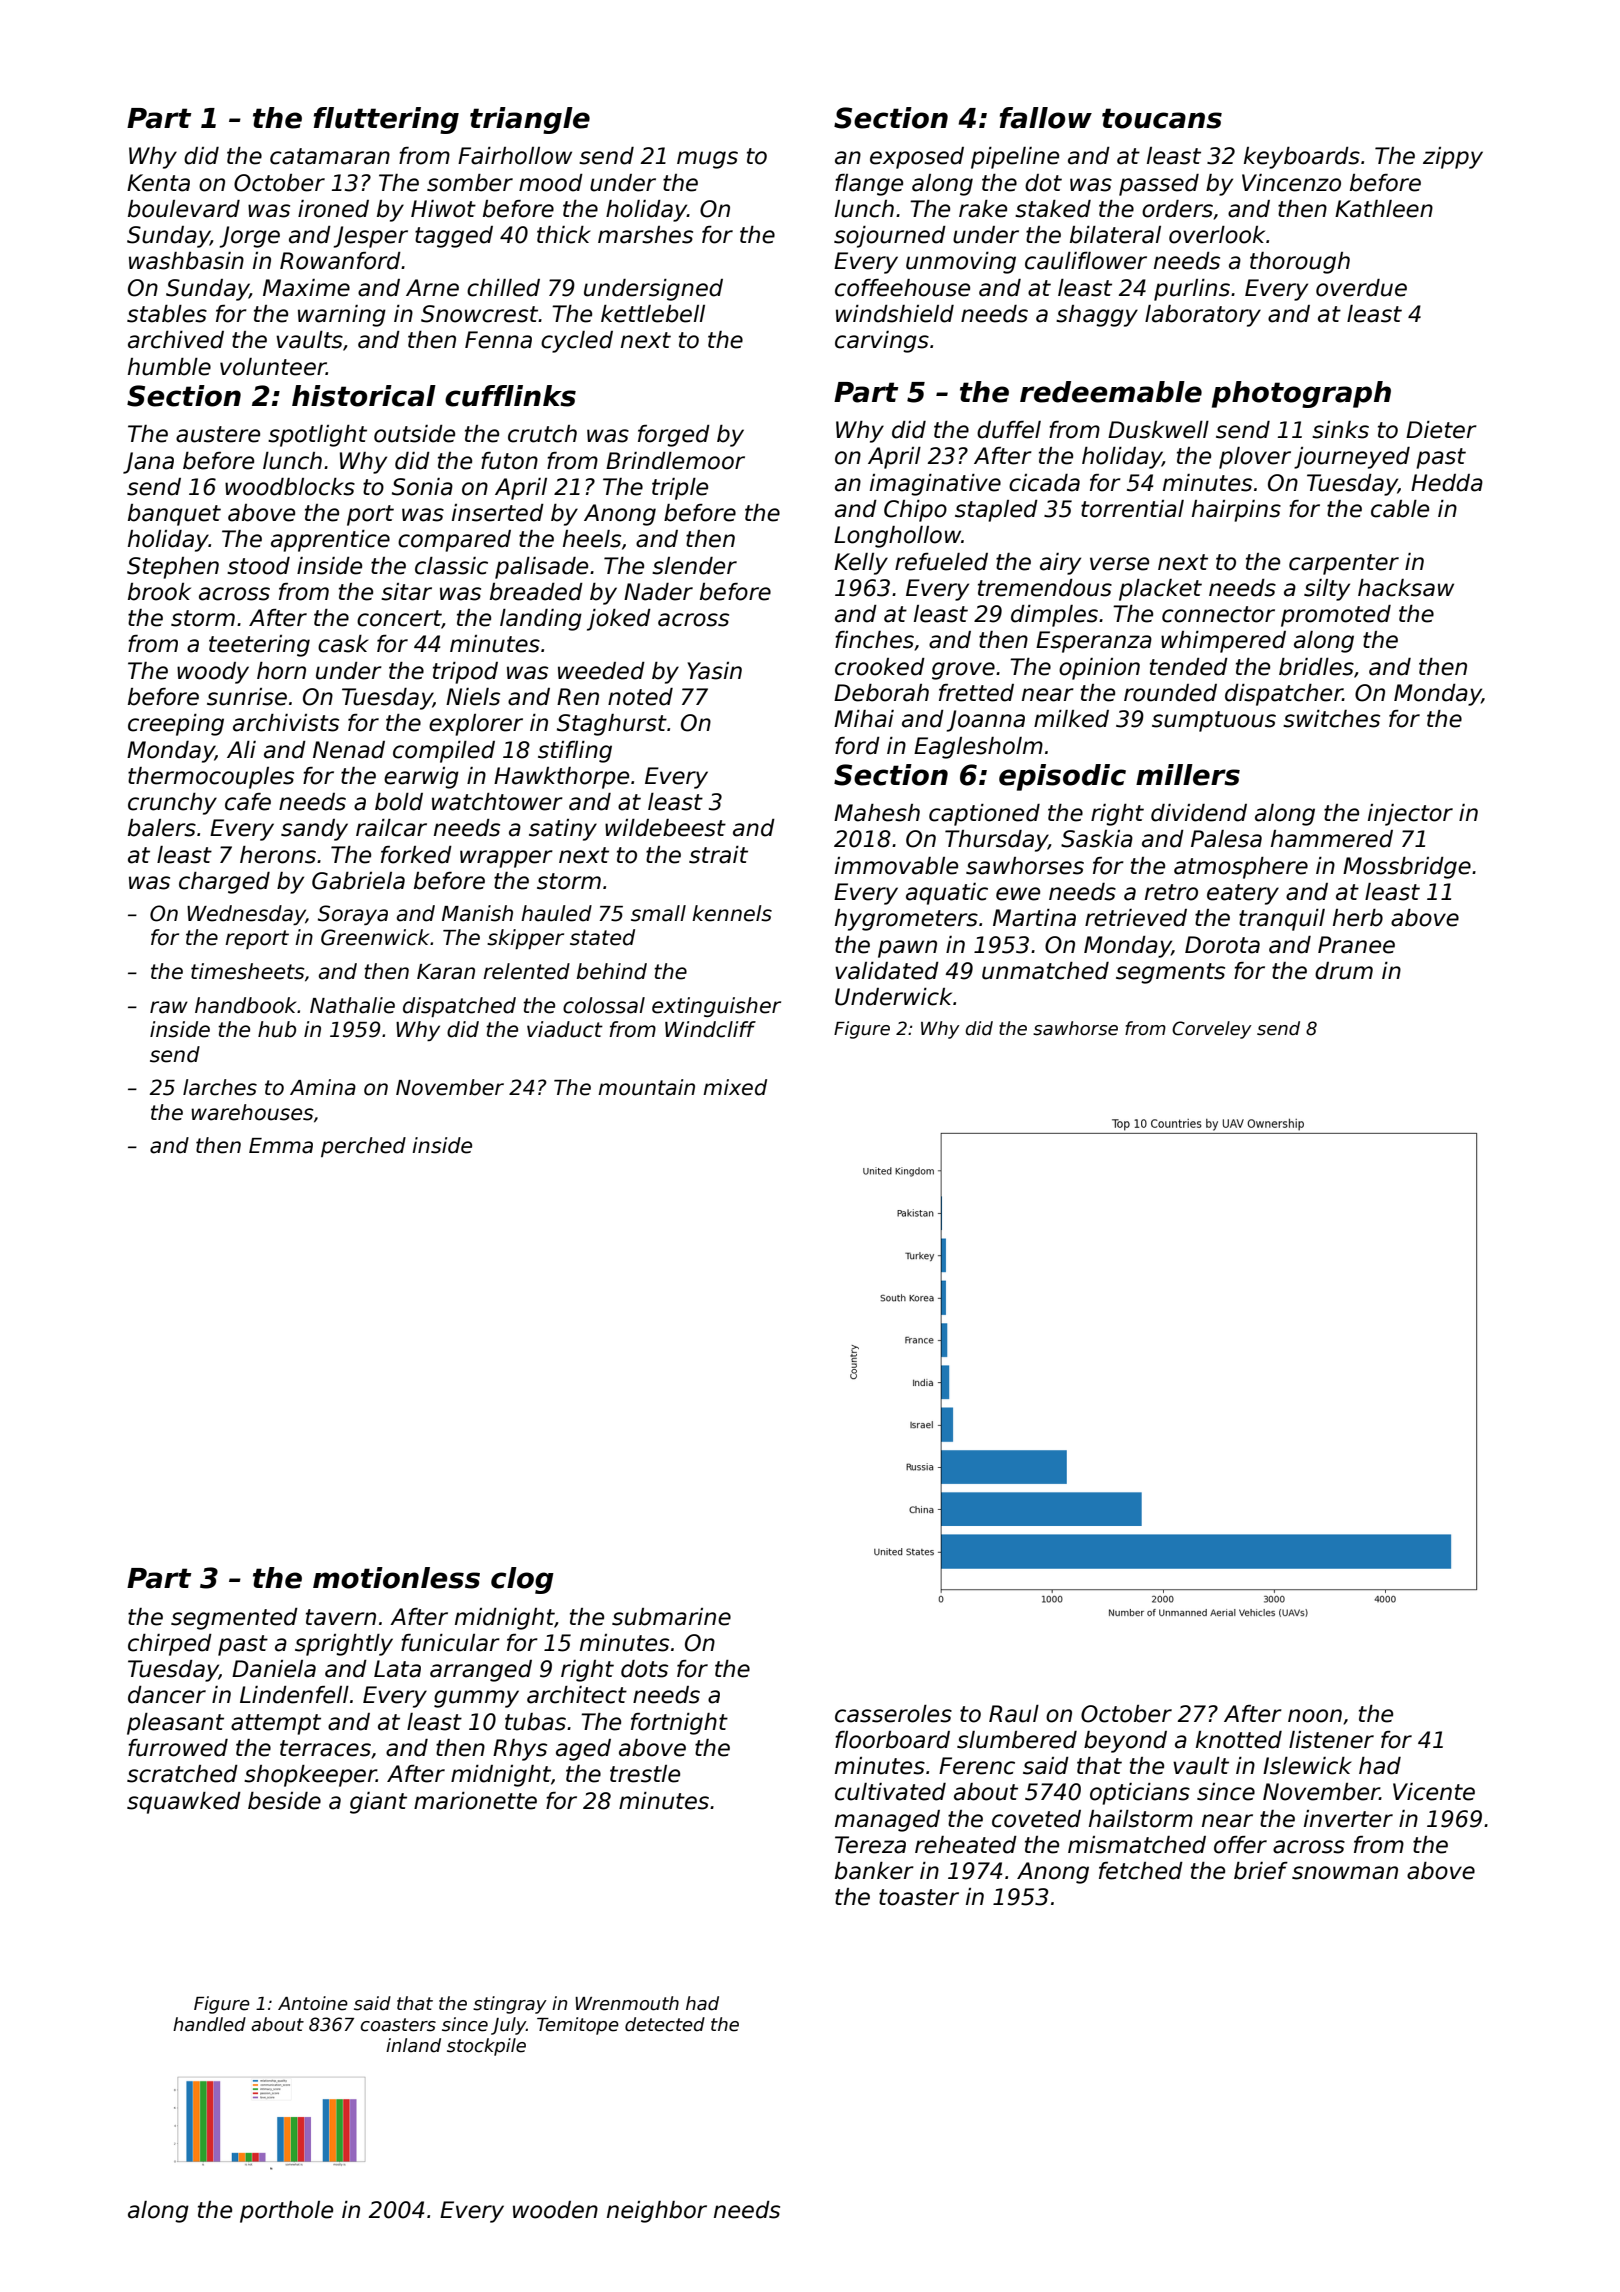 The width and height of the screenshot is (1620, 2292). I want to click on Vicente, so click(1434, 1792).
